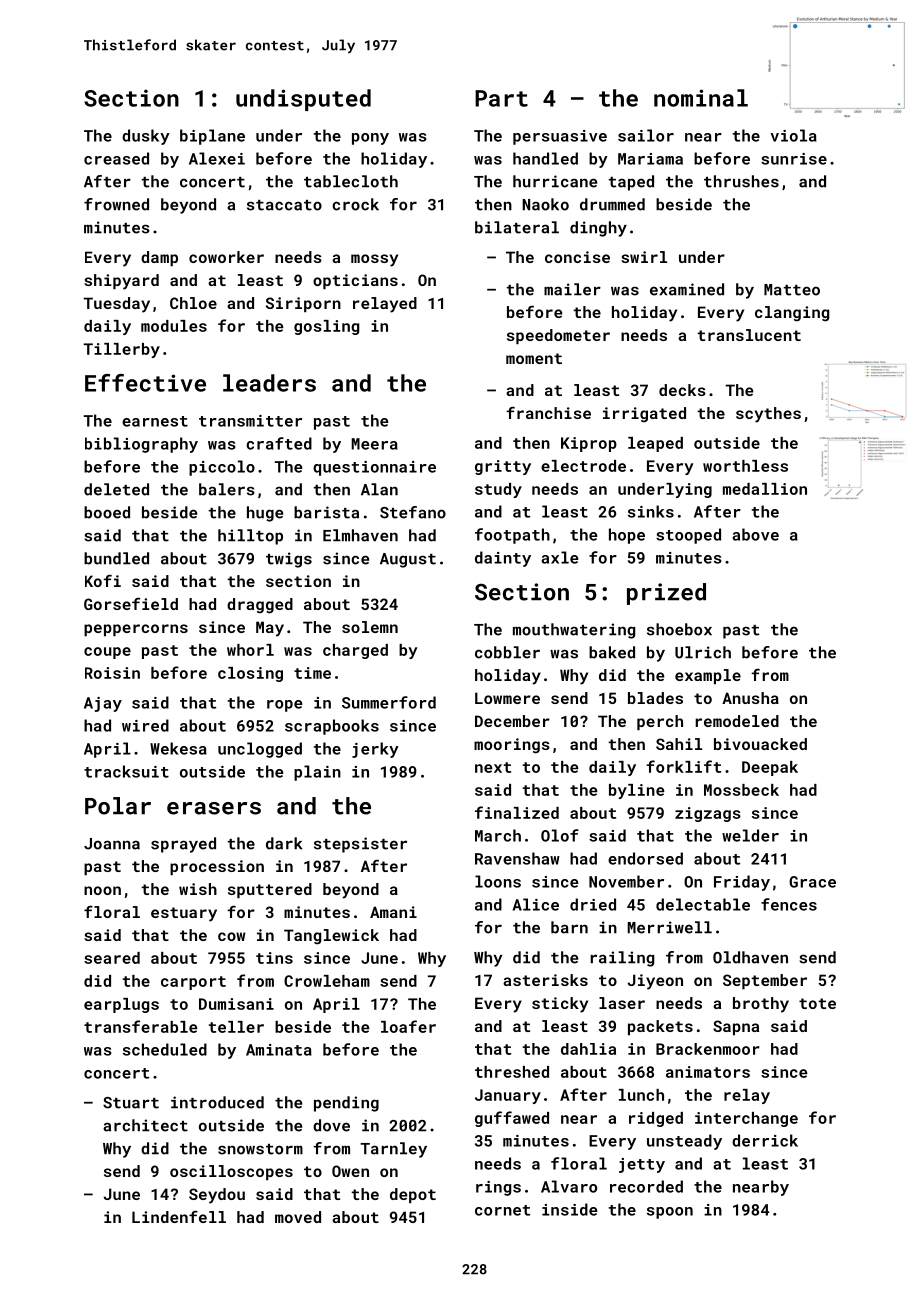  Describe the element at coordinates (502, 1210) in the image. I see `cornet` at that location.
